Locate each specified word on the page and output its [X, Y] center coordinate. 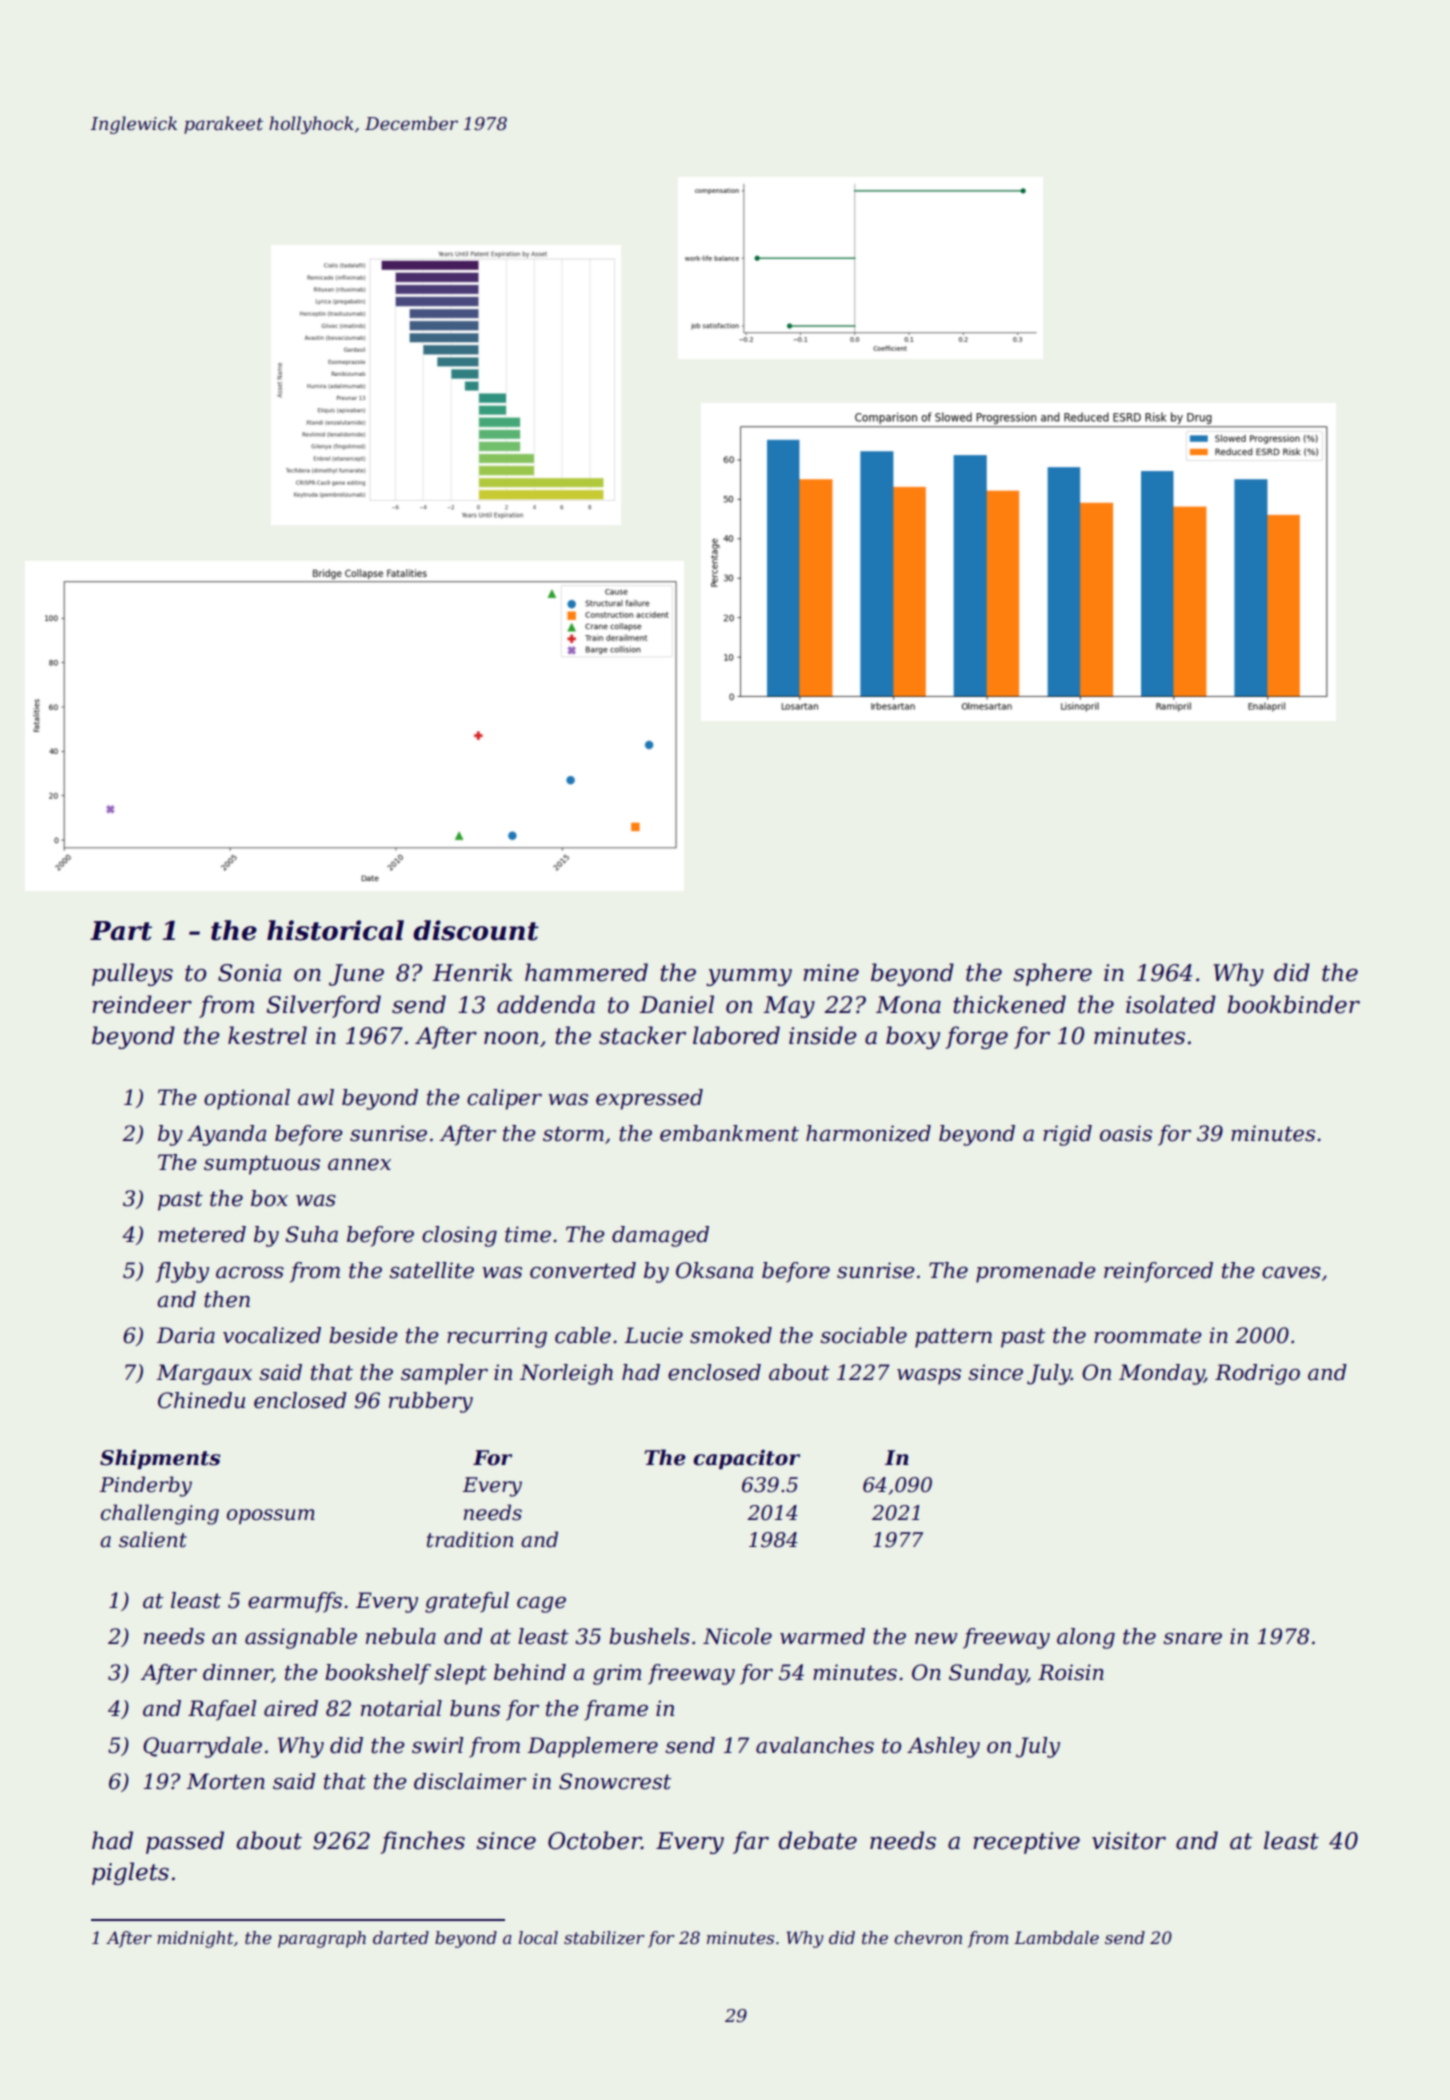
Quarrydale [202, 1747]
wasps [929, 1377]
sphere [1052, 974]
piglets [130, 1873]
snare [1192, 1639]
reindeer [142, 1004]
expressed [649, 1099]
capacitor [746, 1459]
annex [359, 1164]
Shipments [160, 1459]
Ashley [943, 1747]
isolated [1171, 1004]
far [751, 1842]
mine [831, 973]
